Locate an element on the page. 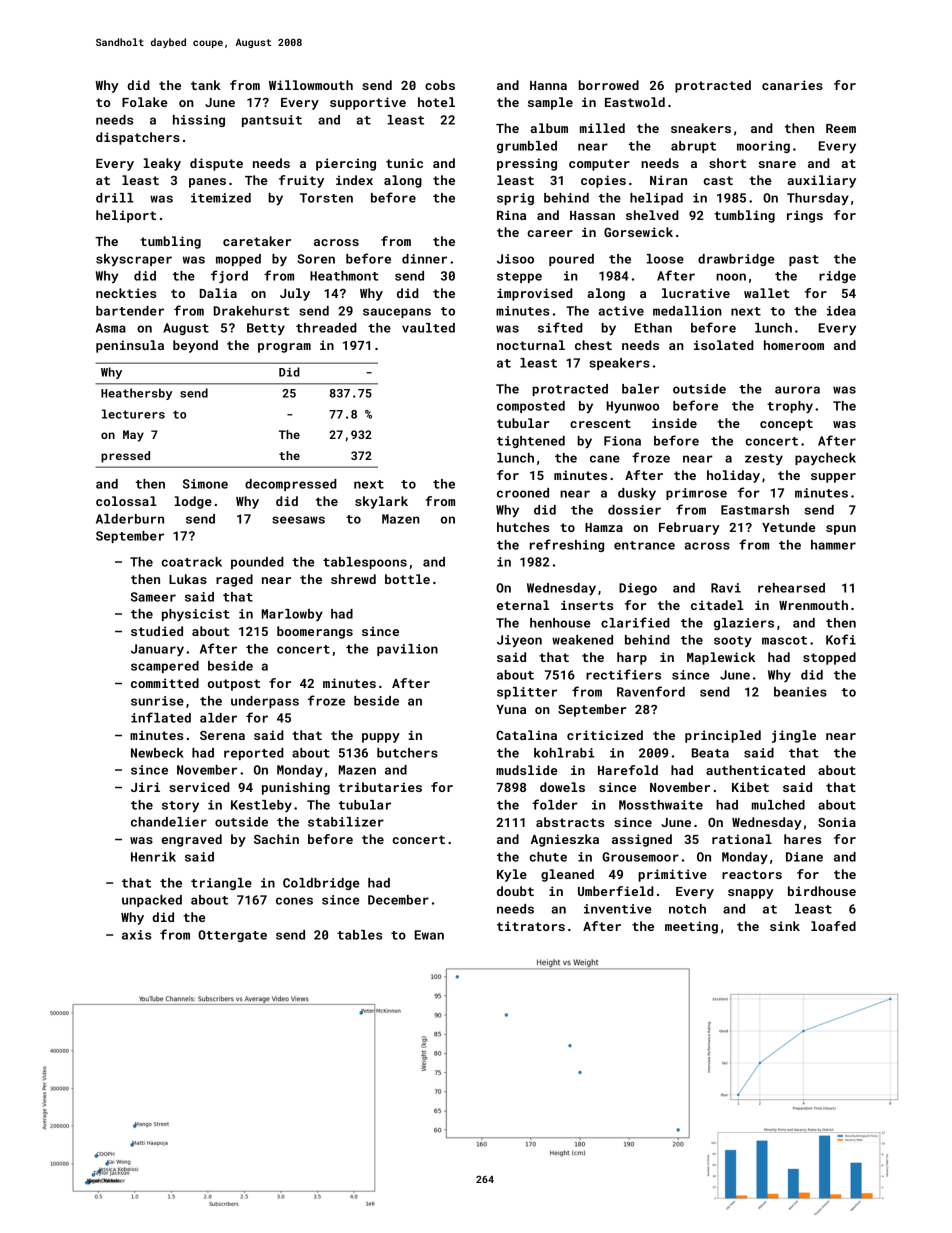 The image size is (952, 1233). beyond is located at coordinates (195, 346).
